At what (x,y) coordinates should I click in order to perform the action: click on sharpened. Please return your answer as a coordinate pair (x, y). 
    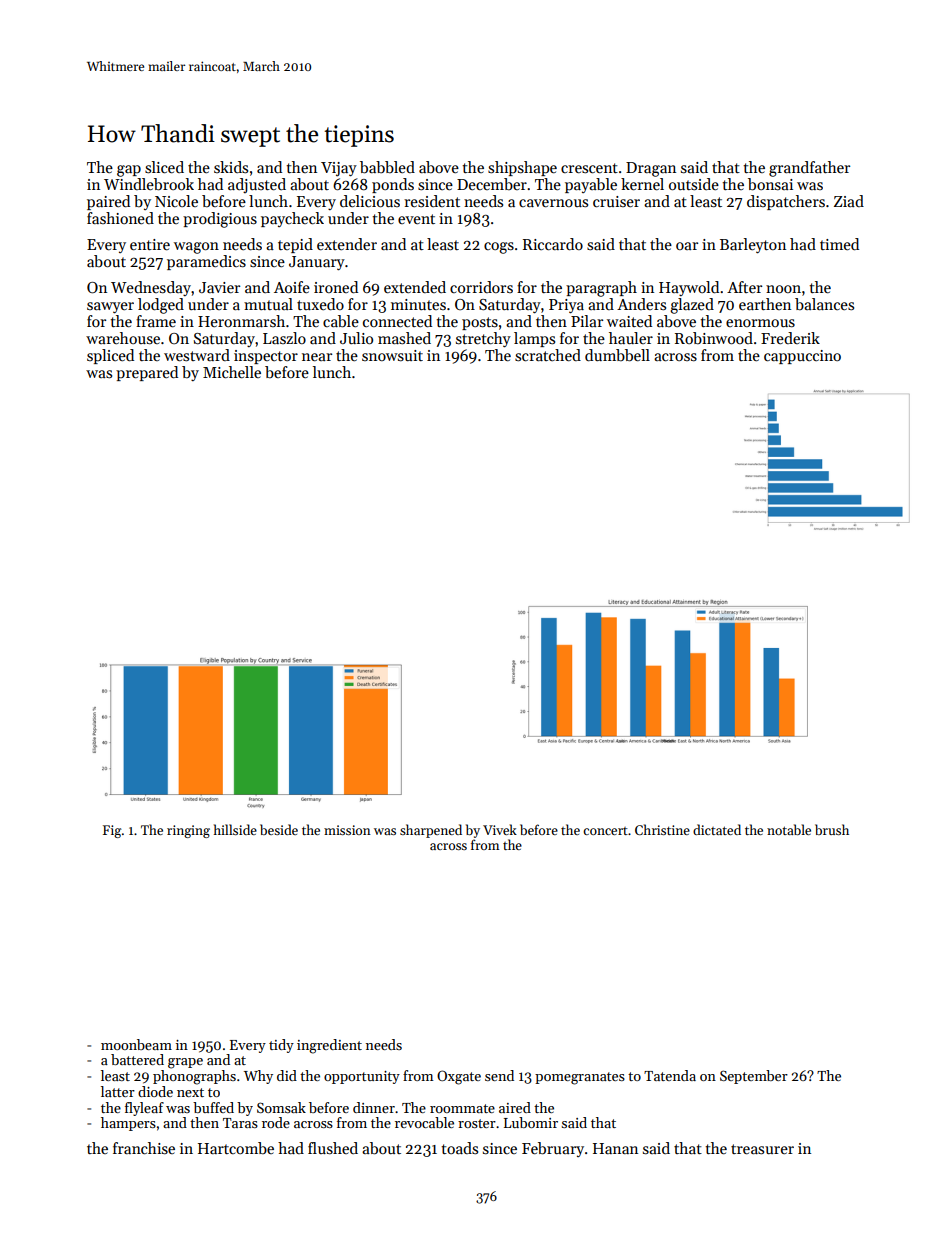
    Looking at the image, I should click on (431, 831).
